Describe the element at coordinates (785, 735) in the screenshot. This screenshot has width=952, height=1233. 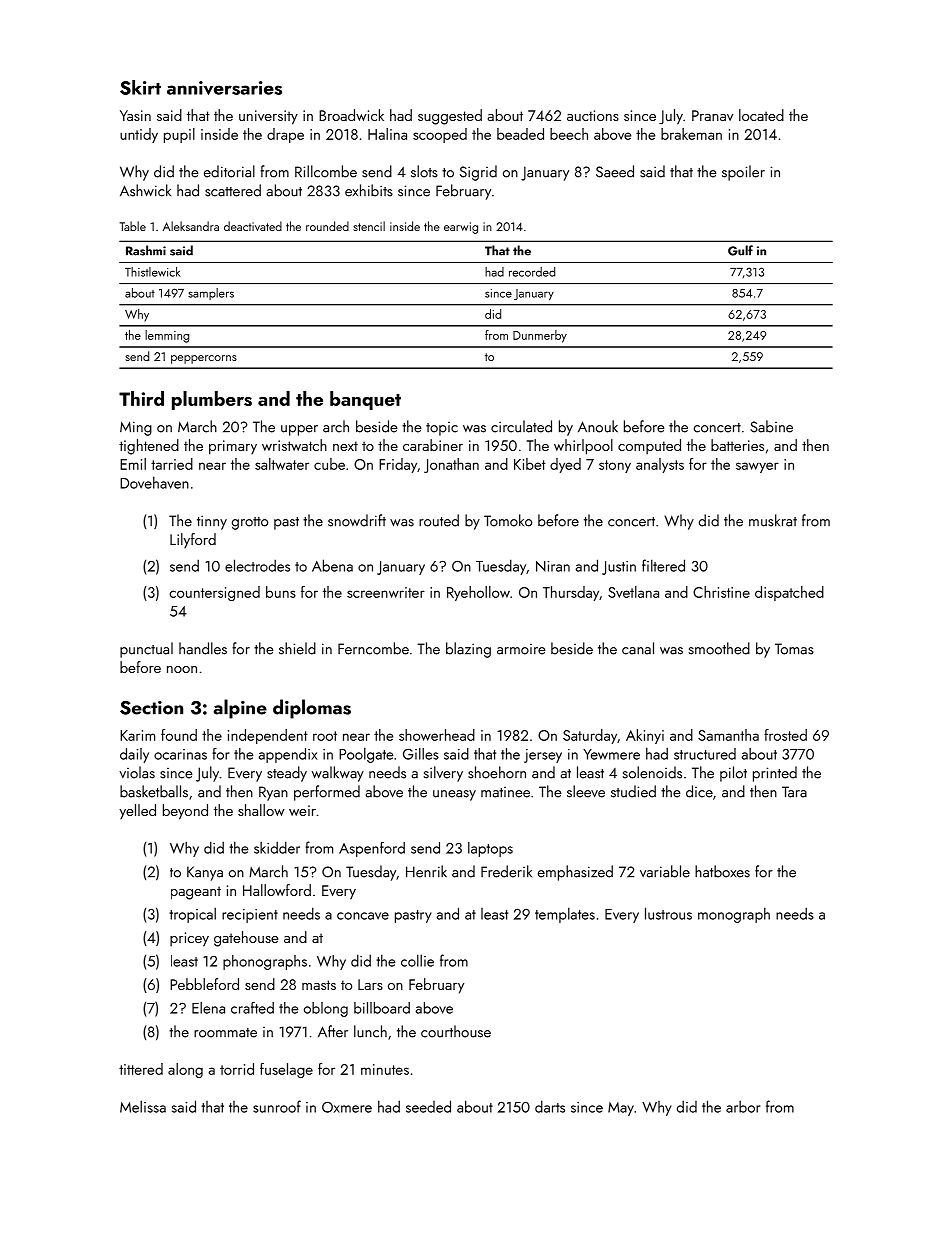
I see `frosted` at that location.
